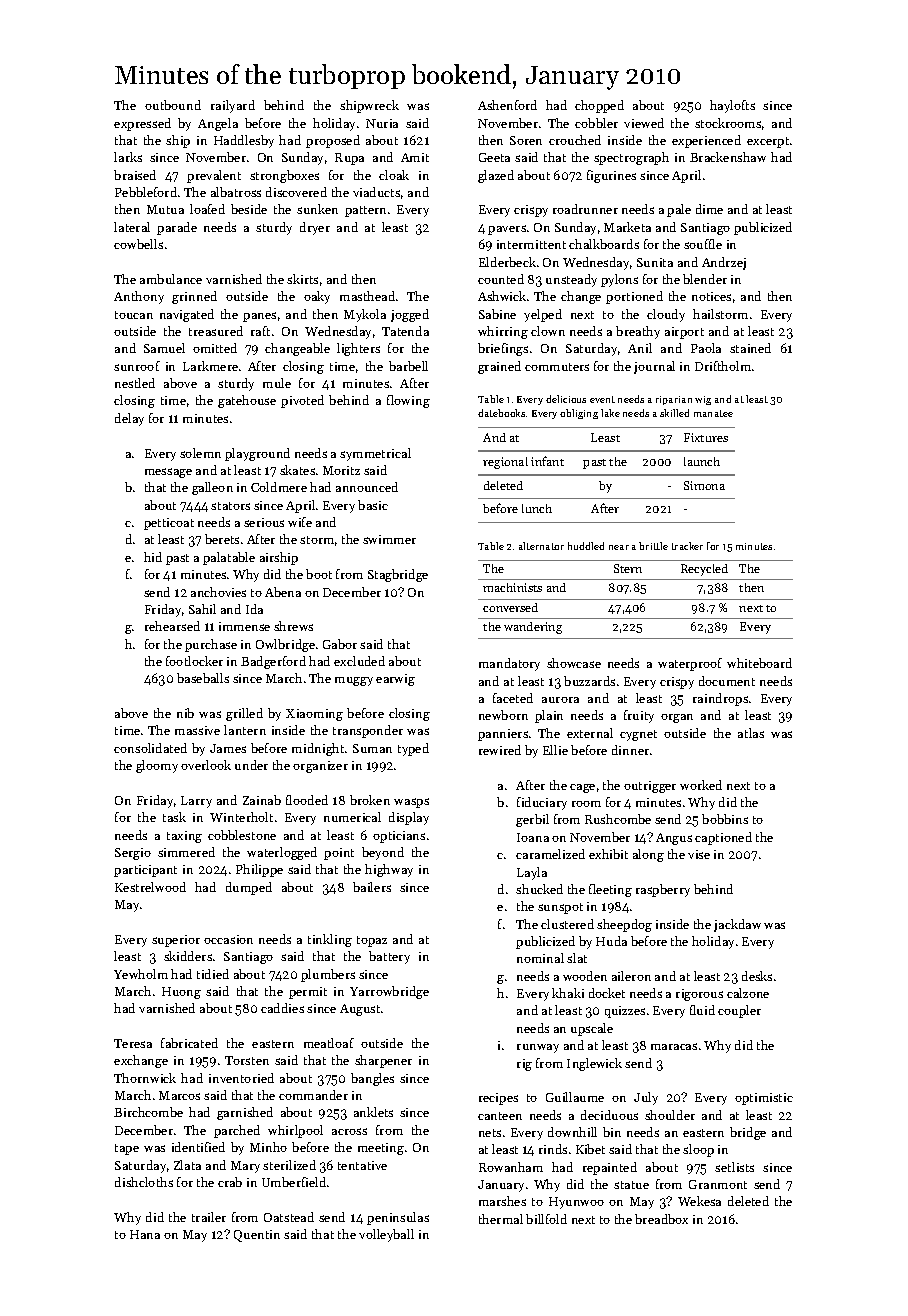  Describe the element at coordinates (207, 209) in the screenshot. I see `loafed` at that location.
